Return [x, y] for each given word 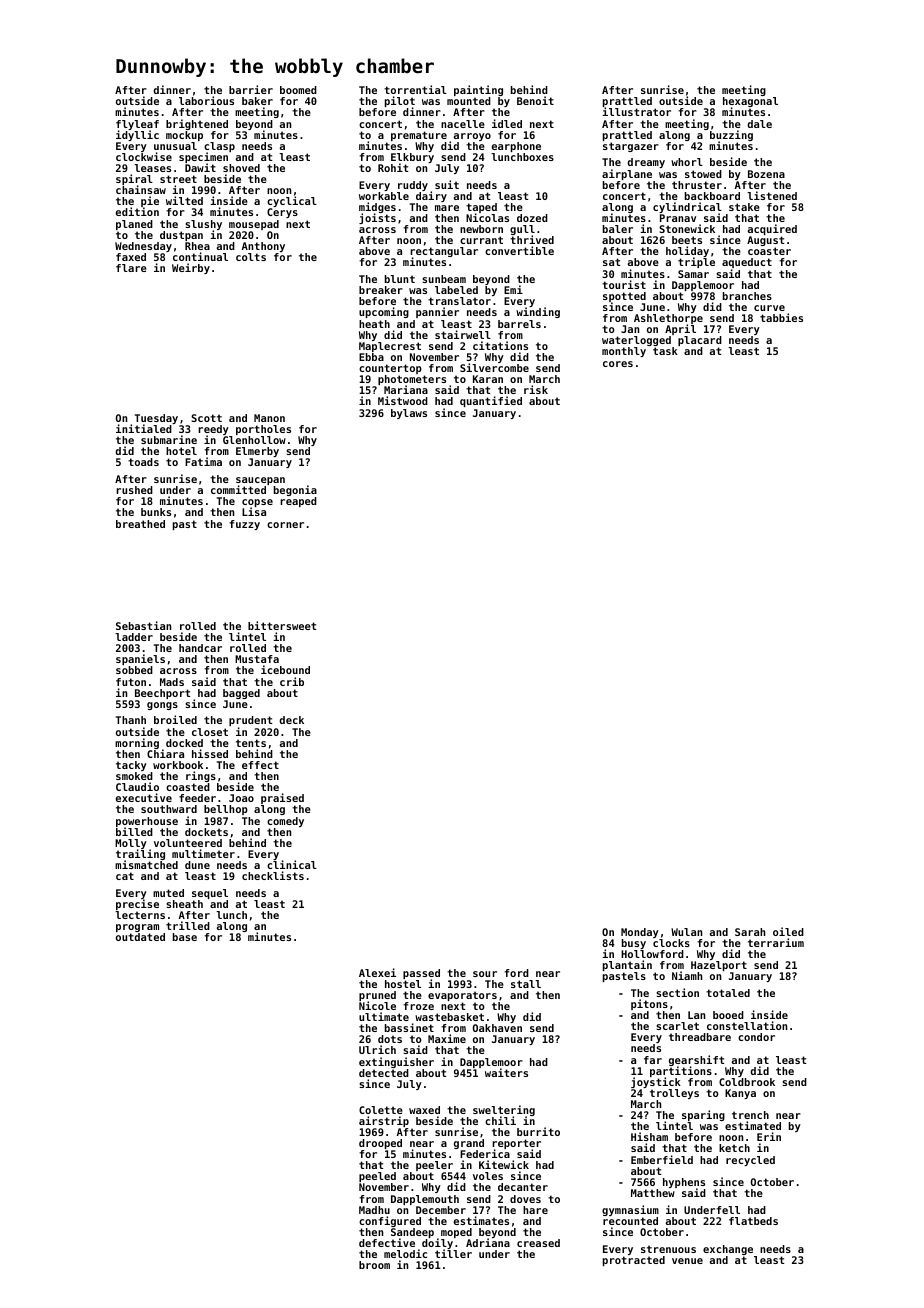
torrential [415, 89]
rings [201, 776]
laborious [206, 101]
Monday [640, 933]
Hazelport [719, 966]
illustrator [636, 112]
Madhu [374, 1210]
